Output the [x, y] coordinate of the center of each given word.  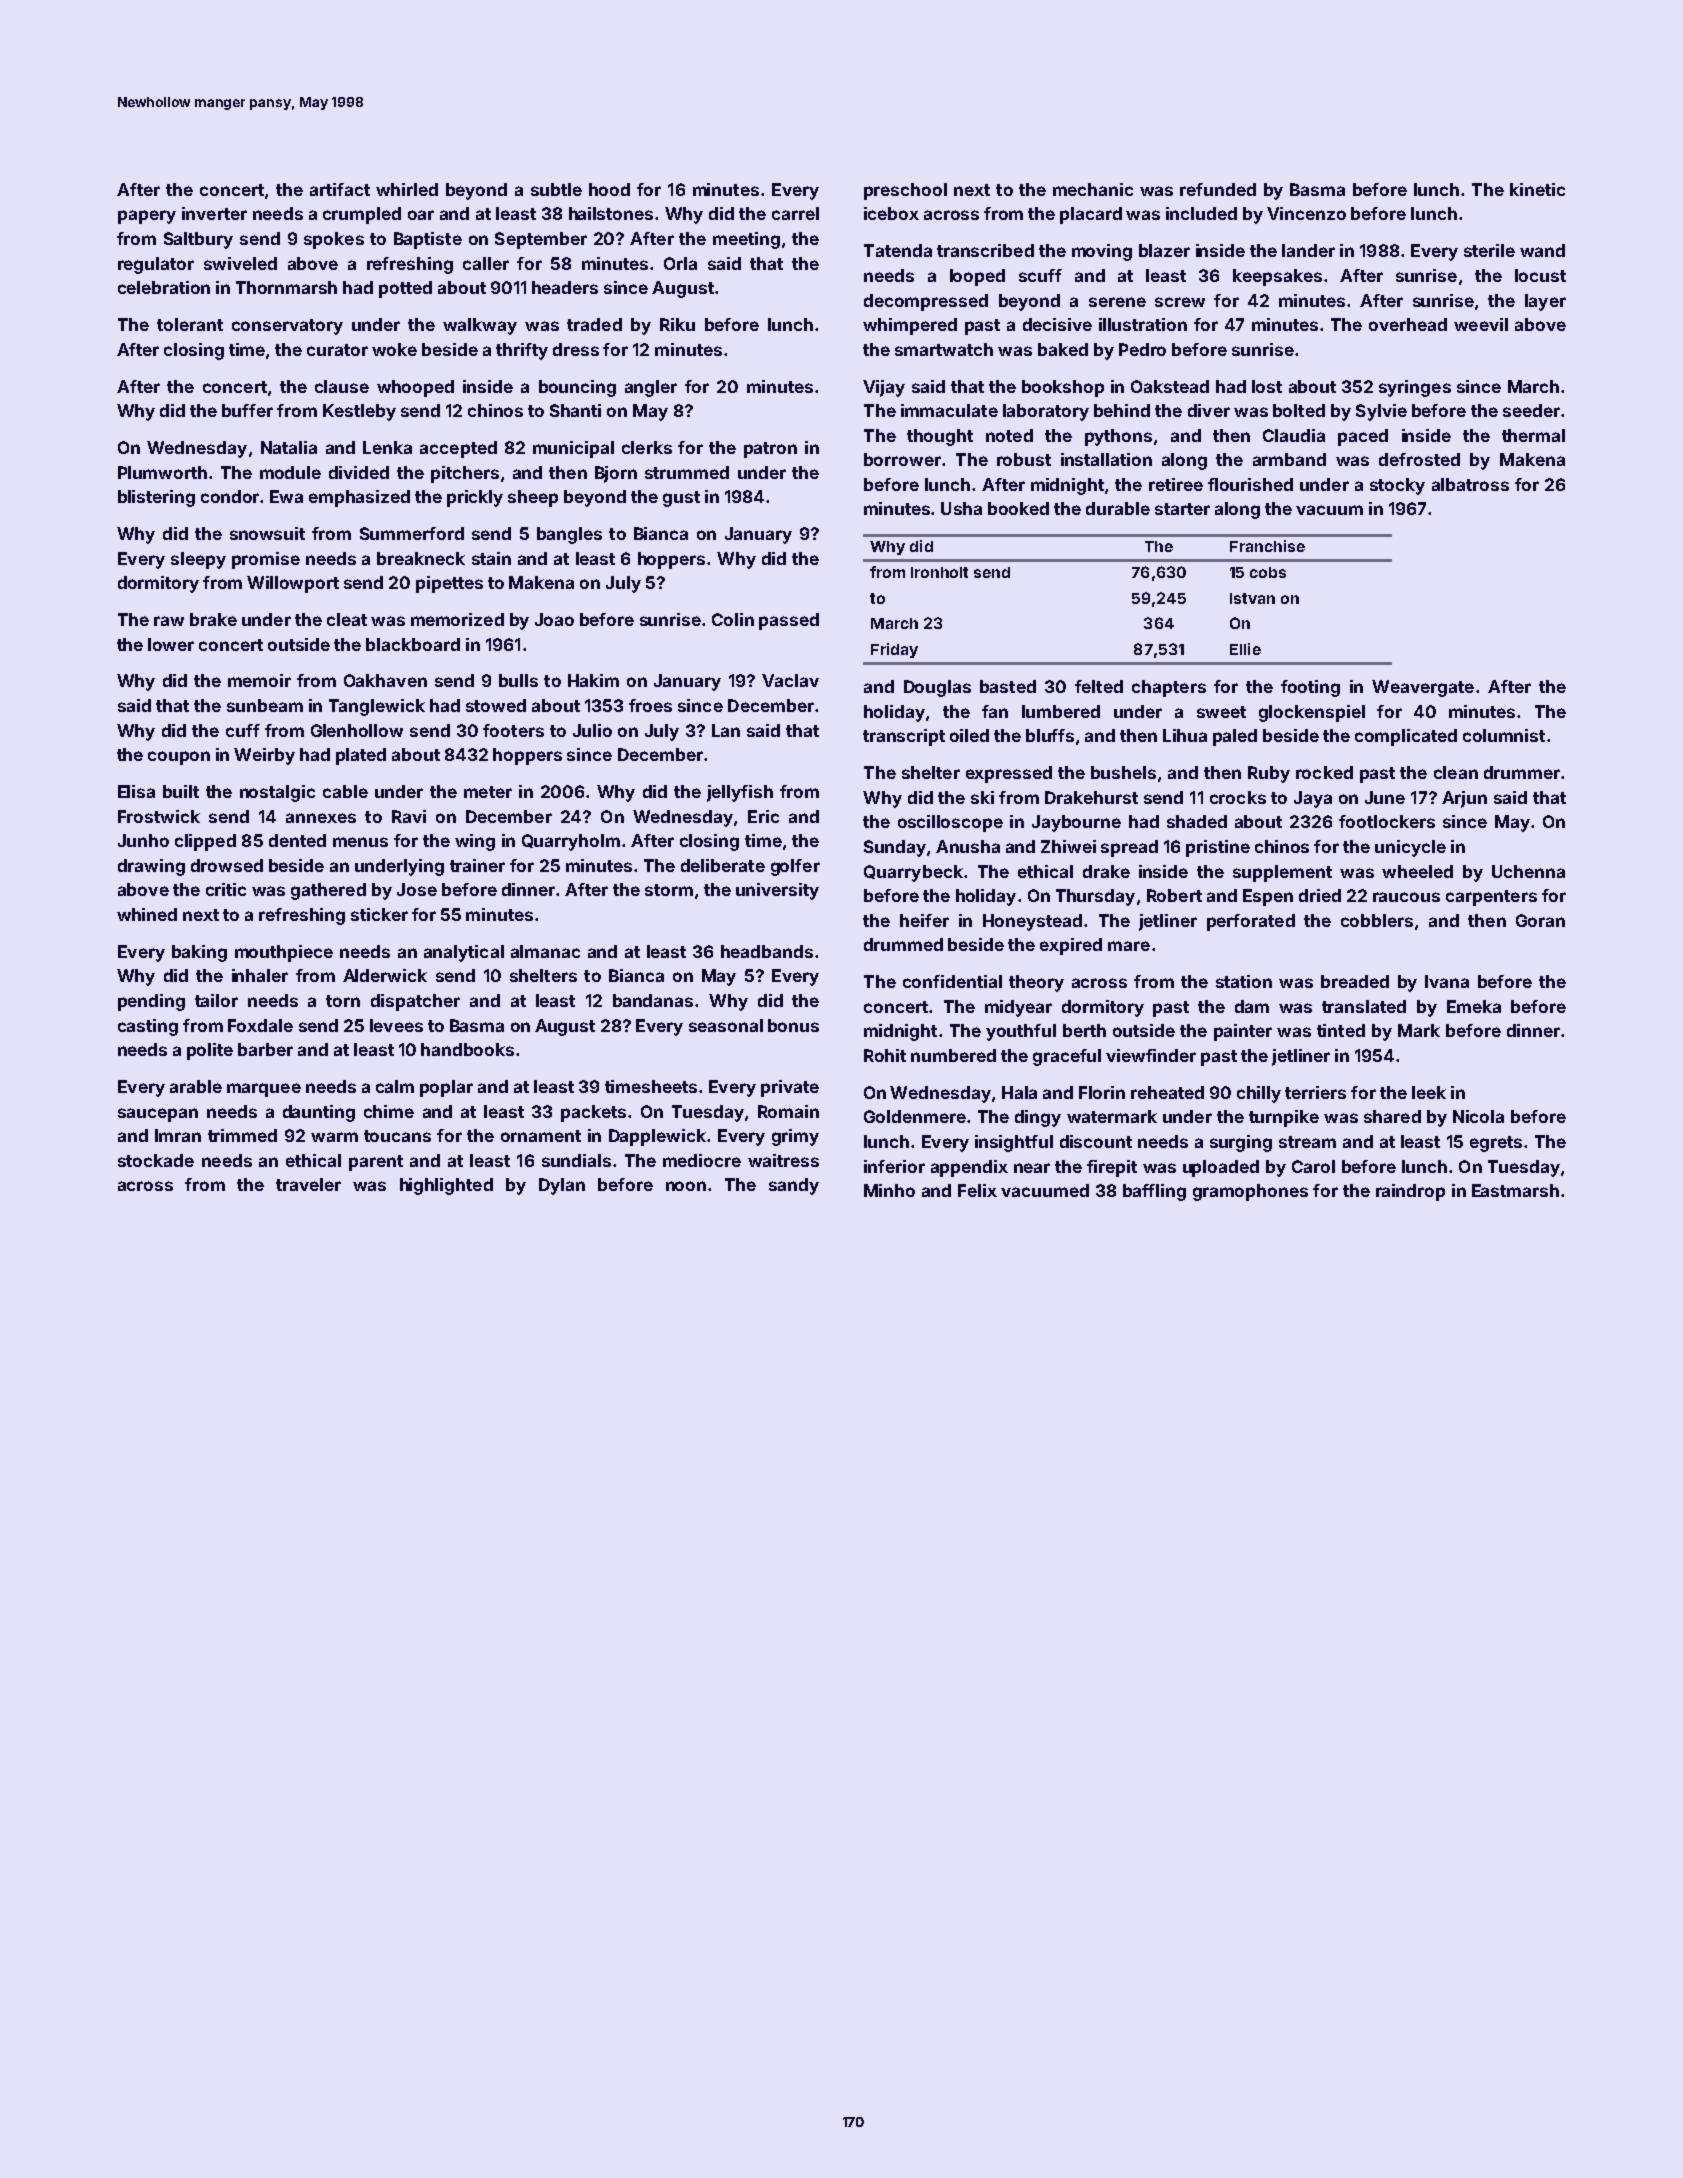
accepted [458, 449]
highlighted [446, 1186]
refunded [1218, 189]
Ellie [1245, 649]
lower [171, 644]
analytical [464, 953]
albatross [1470, 484]
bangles [569, 535]
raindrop [1410, 1192]
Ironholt [939, 572]
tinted [1341, 1030]
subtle [556, 189]
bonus [793, 1025]
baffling [1154, 1192]
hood [609, 189]
